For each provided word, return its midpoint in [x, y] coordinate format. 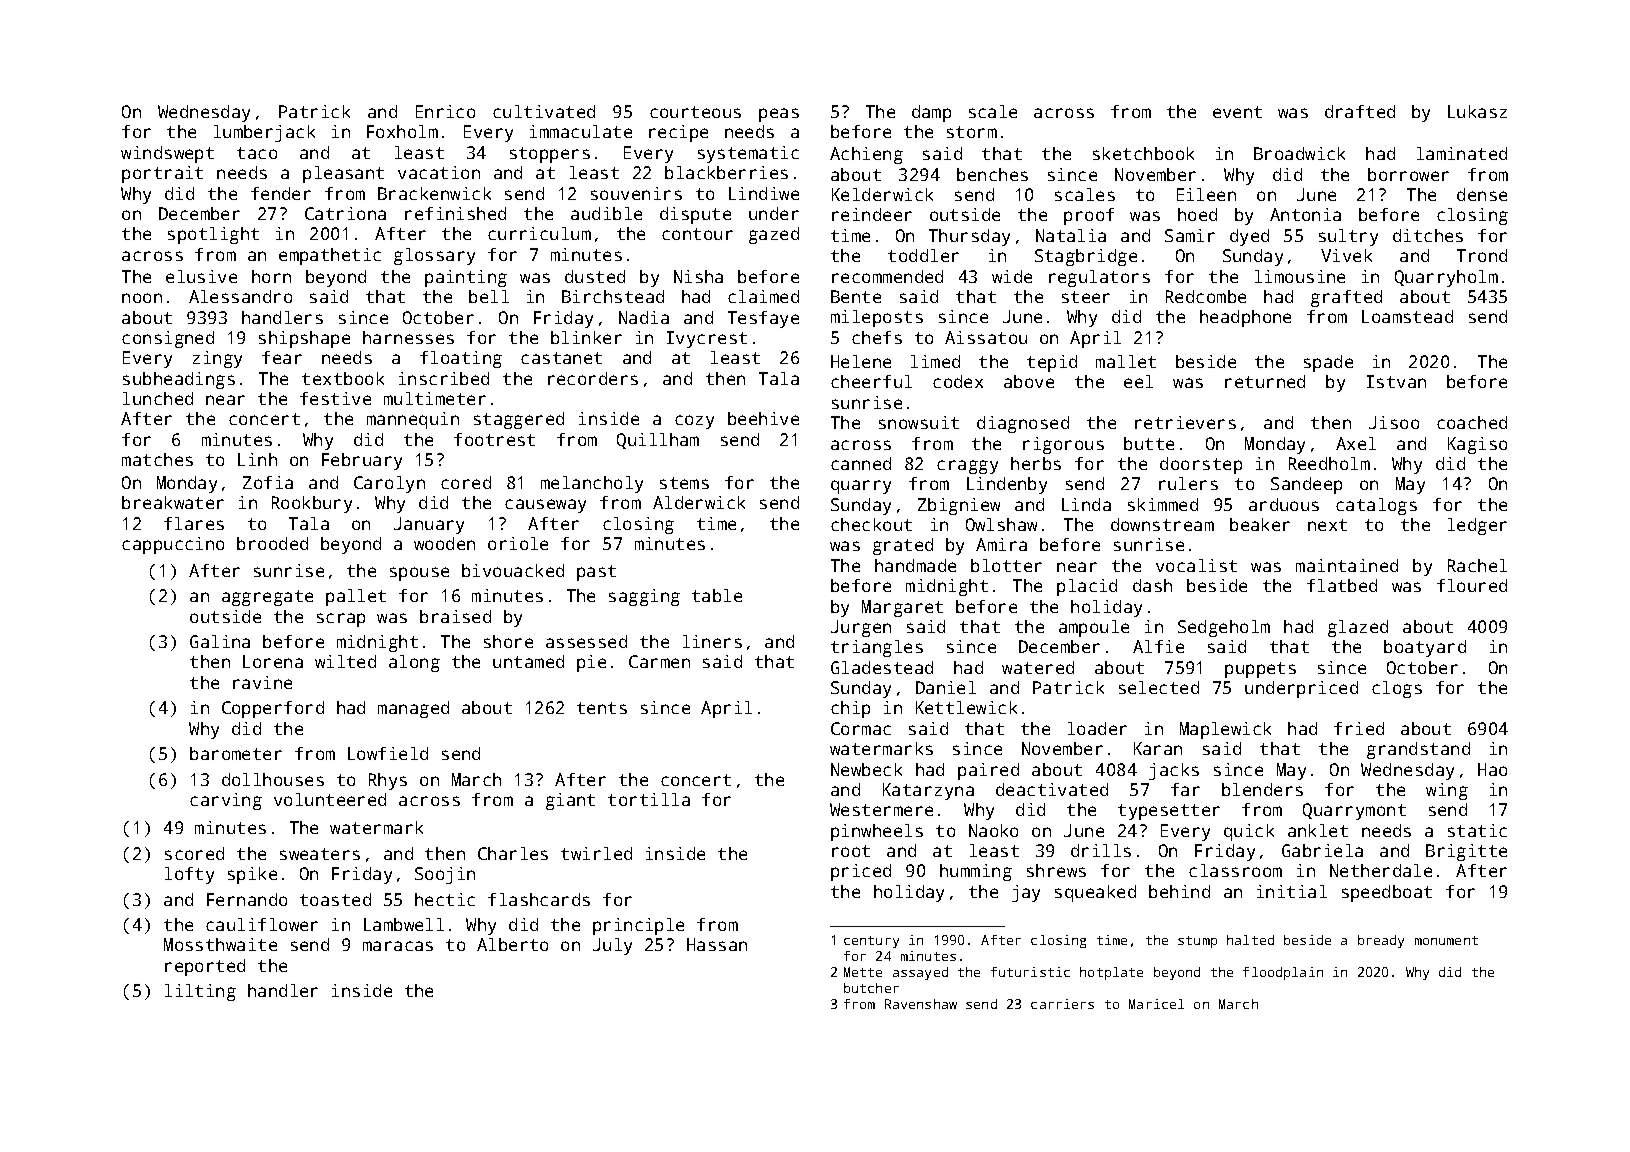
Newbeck [866, 769]
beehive [763, 418]
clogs [1397, 689]
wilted [345, 661]
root [851, 851]
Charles [513, 853]
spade [1328, 363]
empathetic [330, 256]
